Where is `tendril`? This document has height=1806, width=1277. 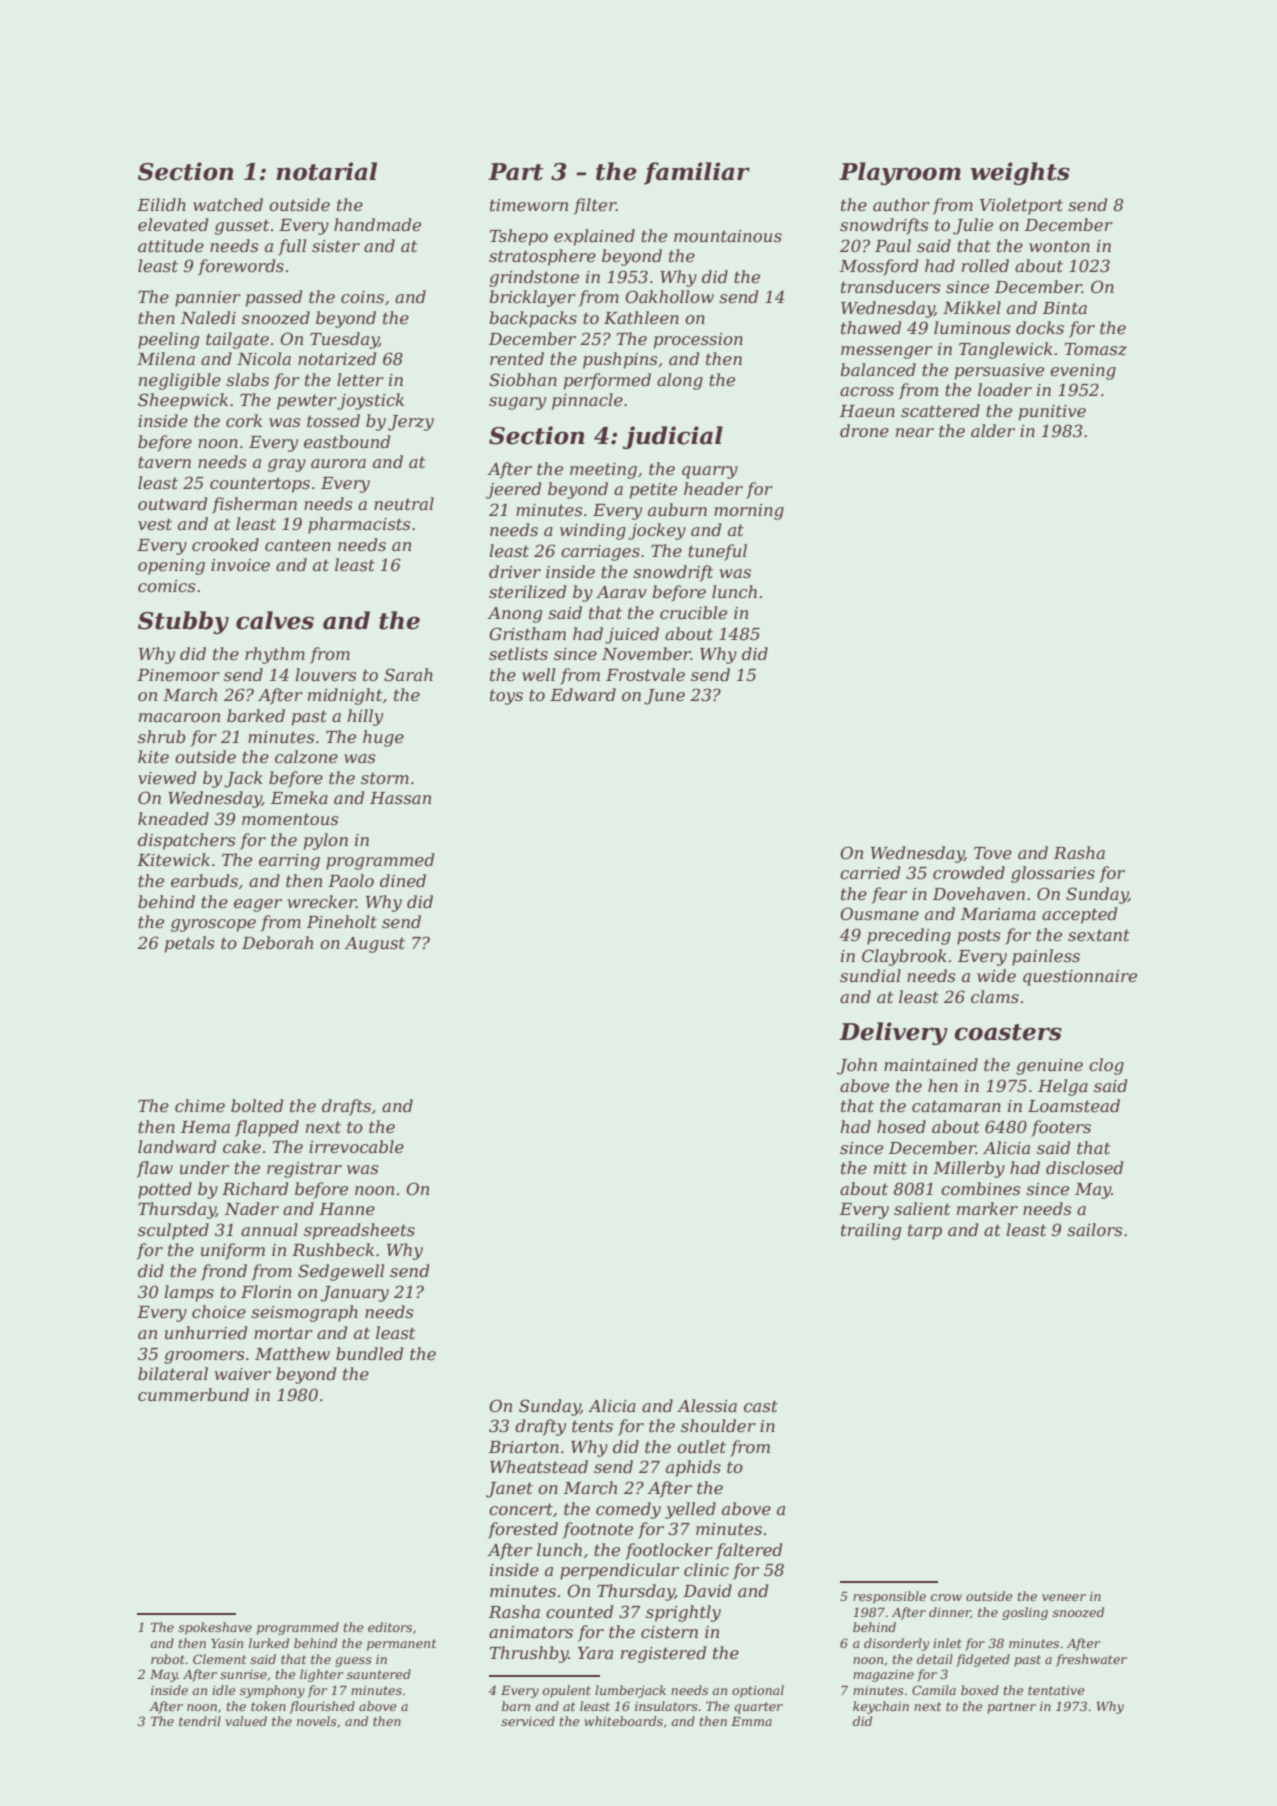 tendril is located at coordinates (200, 1721).
